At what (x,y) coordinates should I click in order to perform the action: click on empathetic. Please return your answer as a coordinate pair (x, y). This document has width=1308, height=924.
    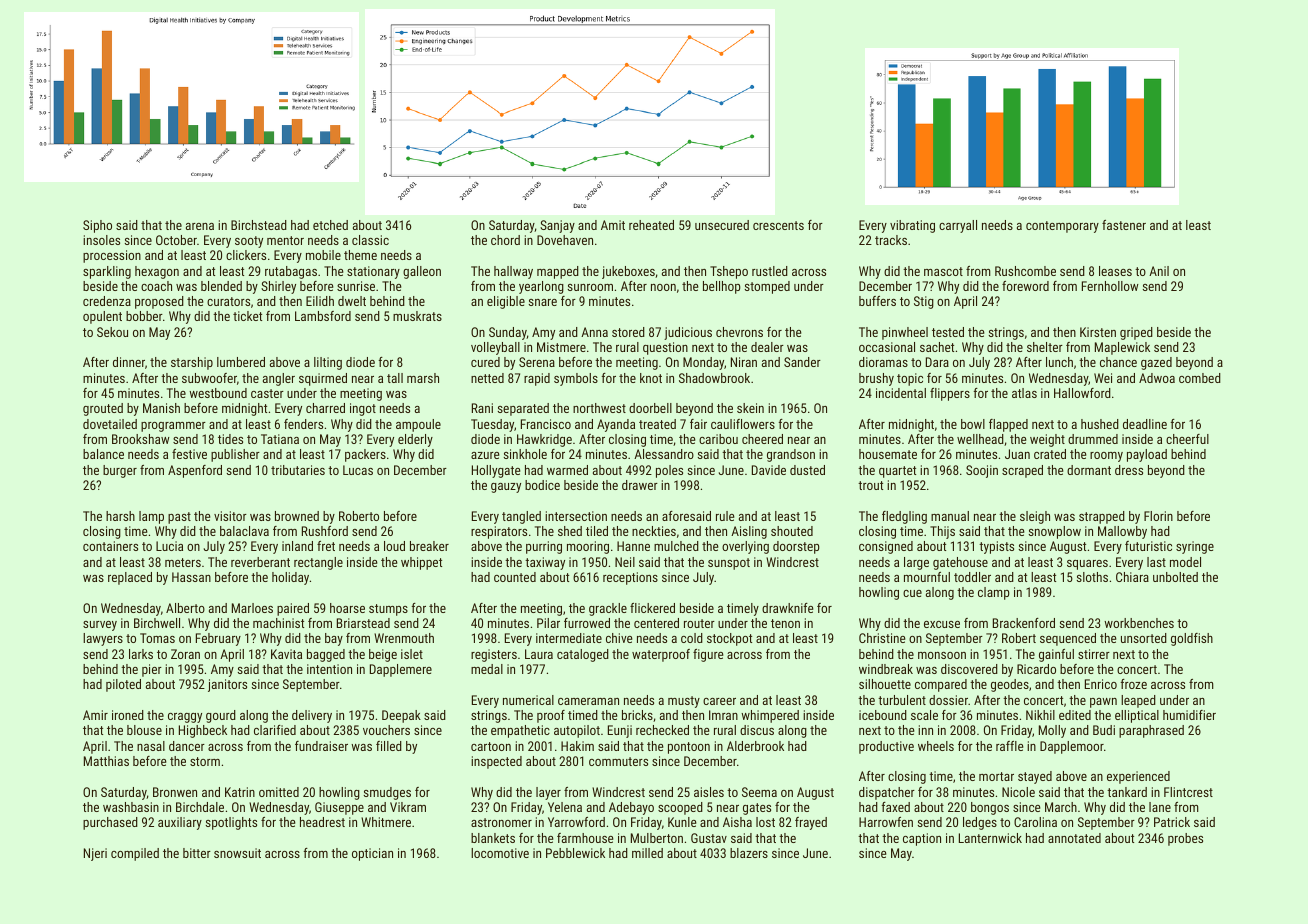
    Looking at the image, I should click on (520, 731).
